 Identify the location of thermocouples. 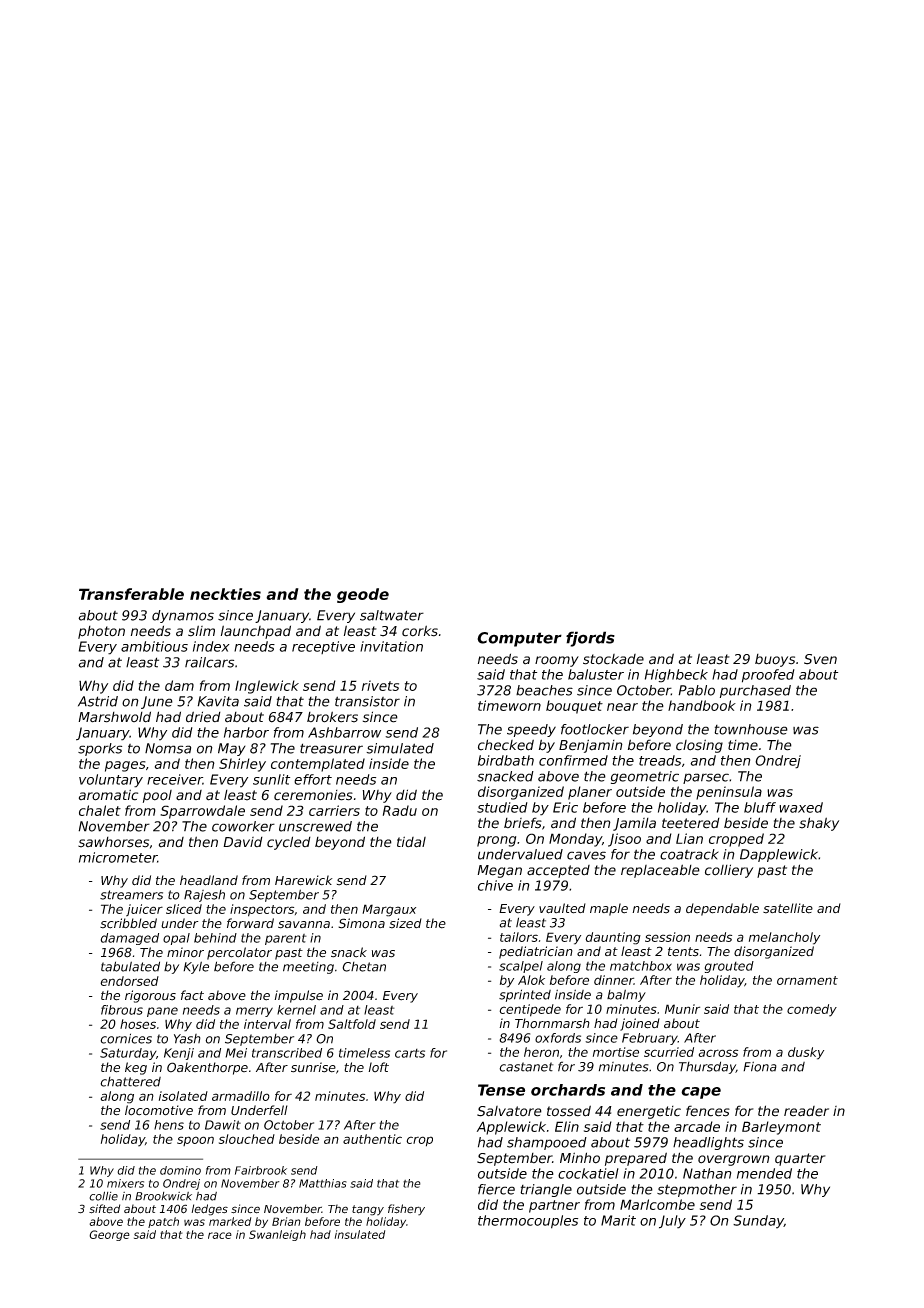
(528, 1222).
